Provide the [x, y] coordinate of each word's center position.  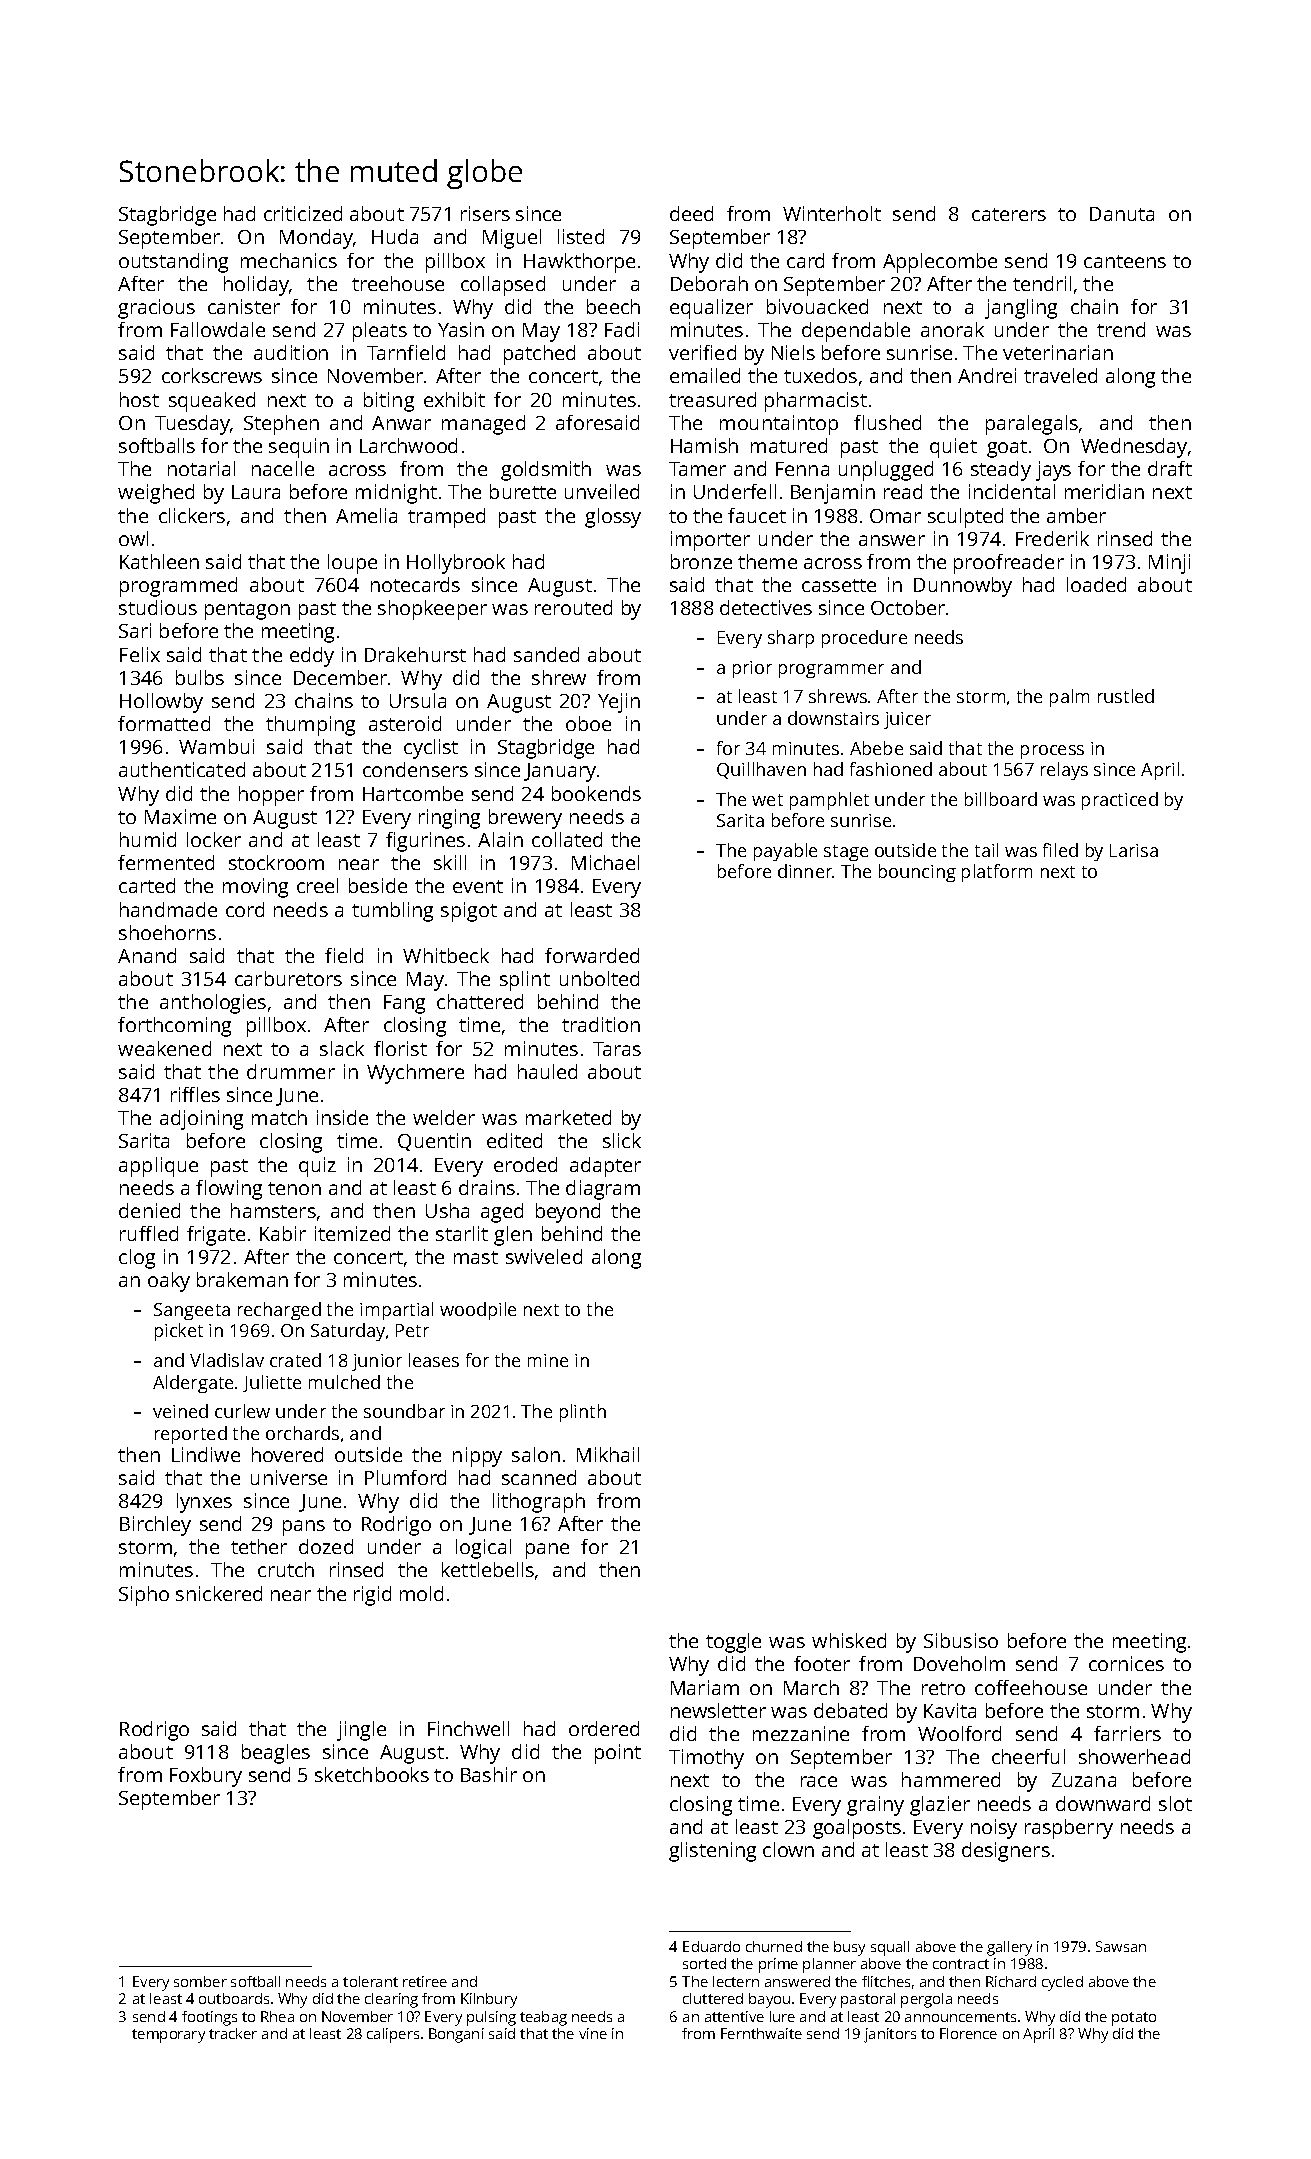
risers [485, 213]
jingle [361, 1731]
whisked [849, 1640]
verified [702, 352]
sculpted [965, 518]
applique [158, 1167]
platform [997, 873]
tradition [601, 1024]
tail [986, 850]
